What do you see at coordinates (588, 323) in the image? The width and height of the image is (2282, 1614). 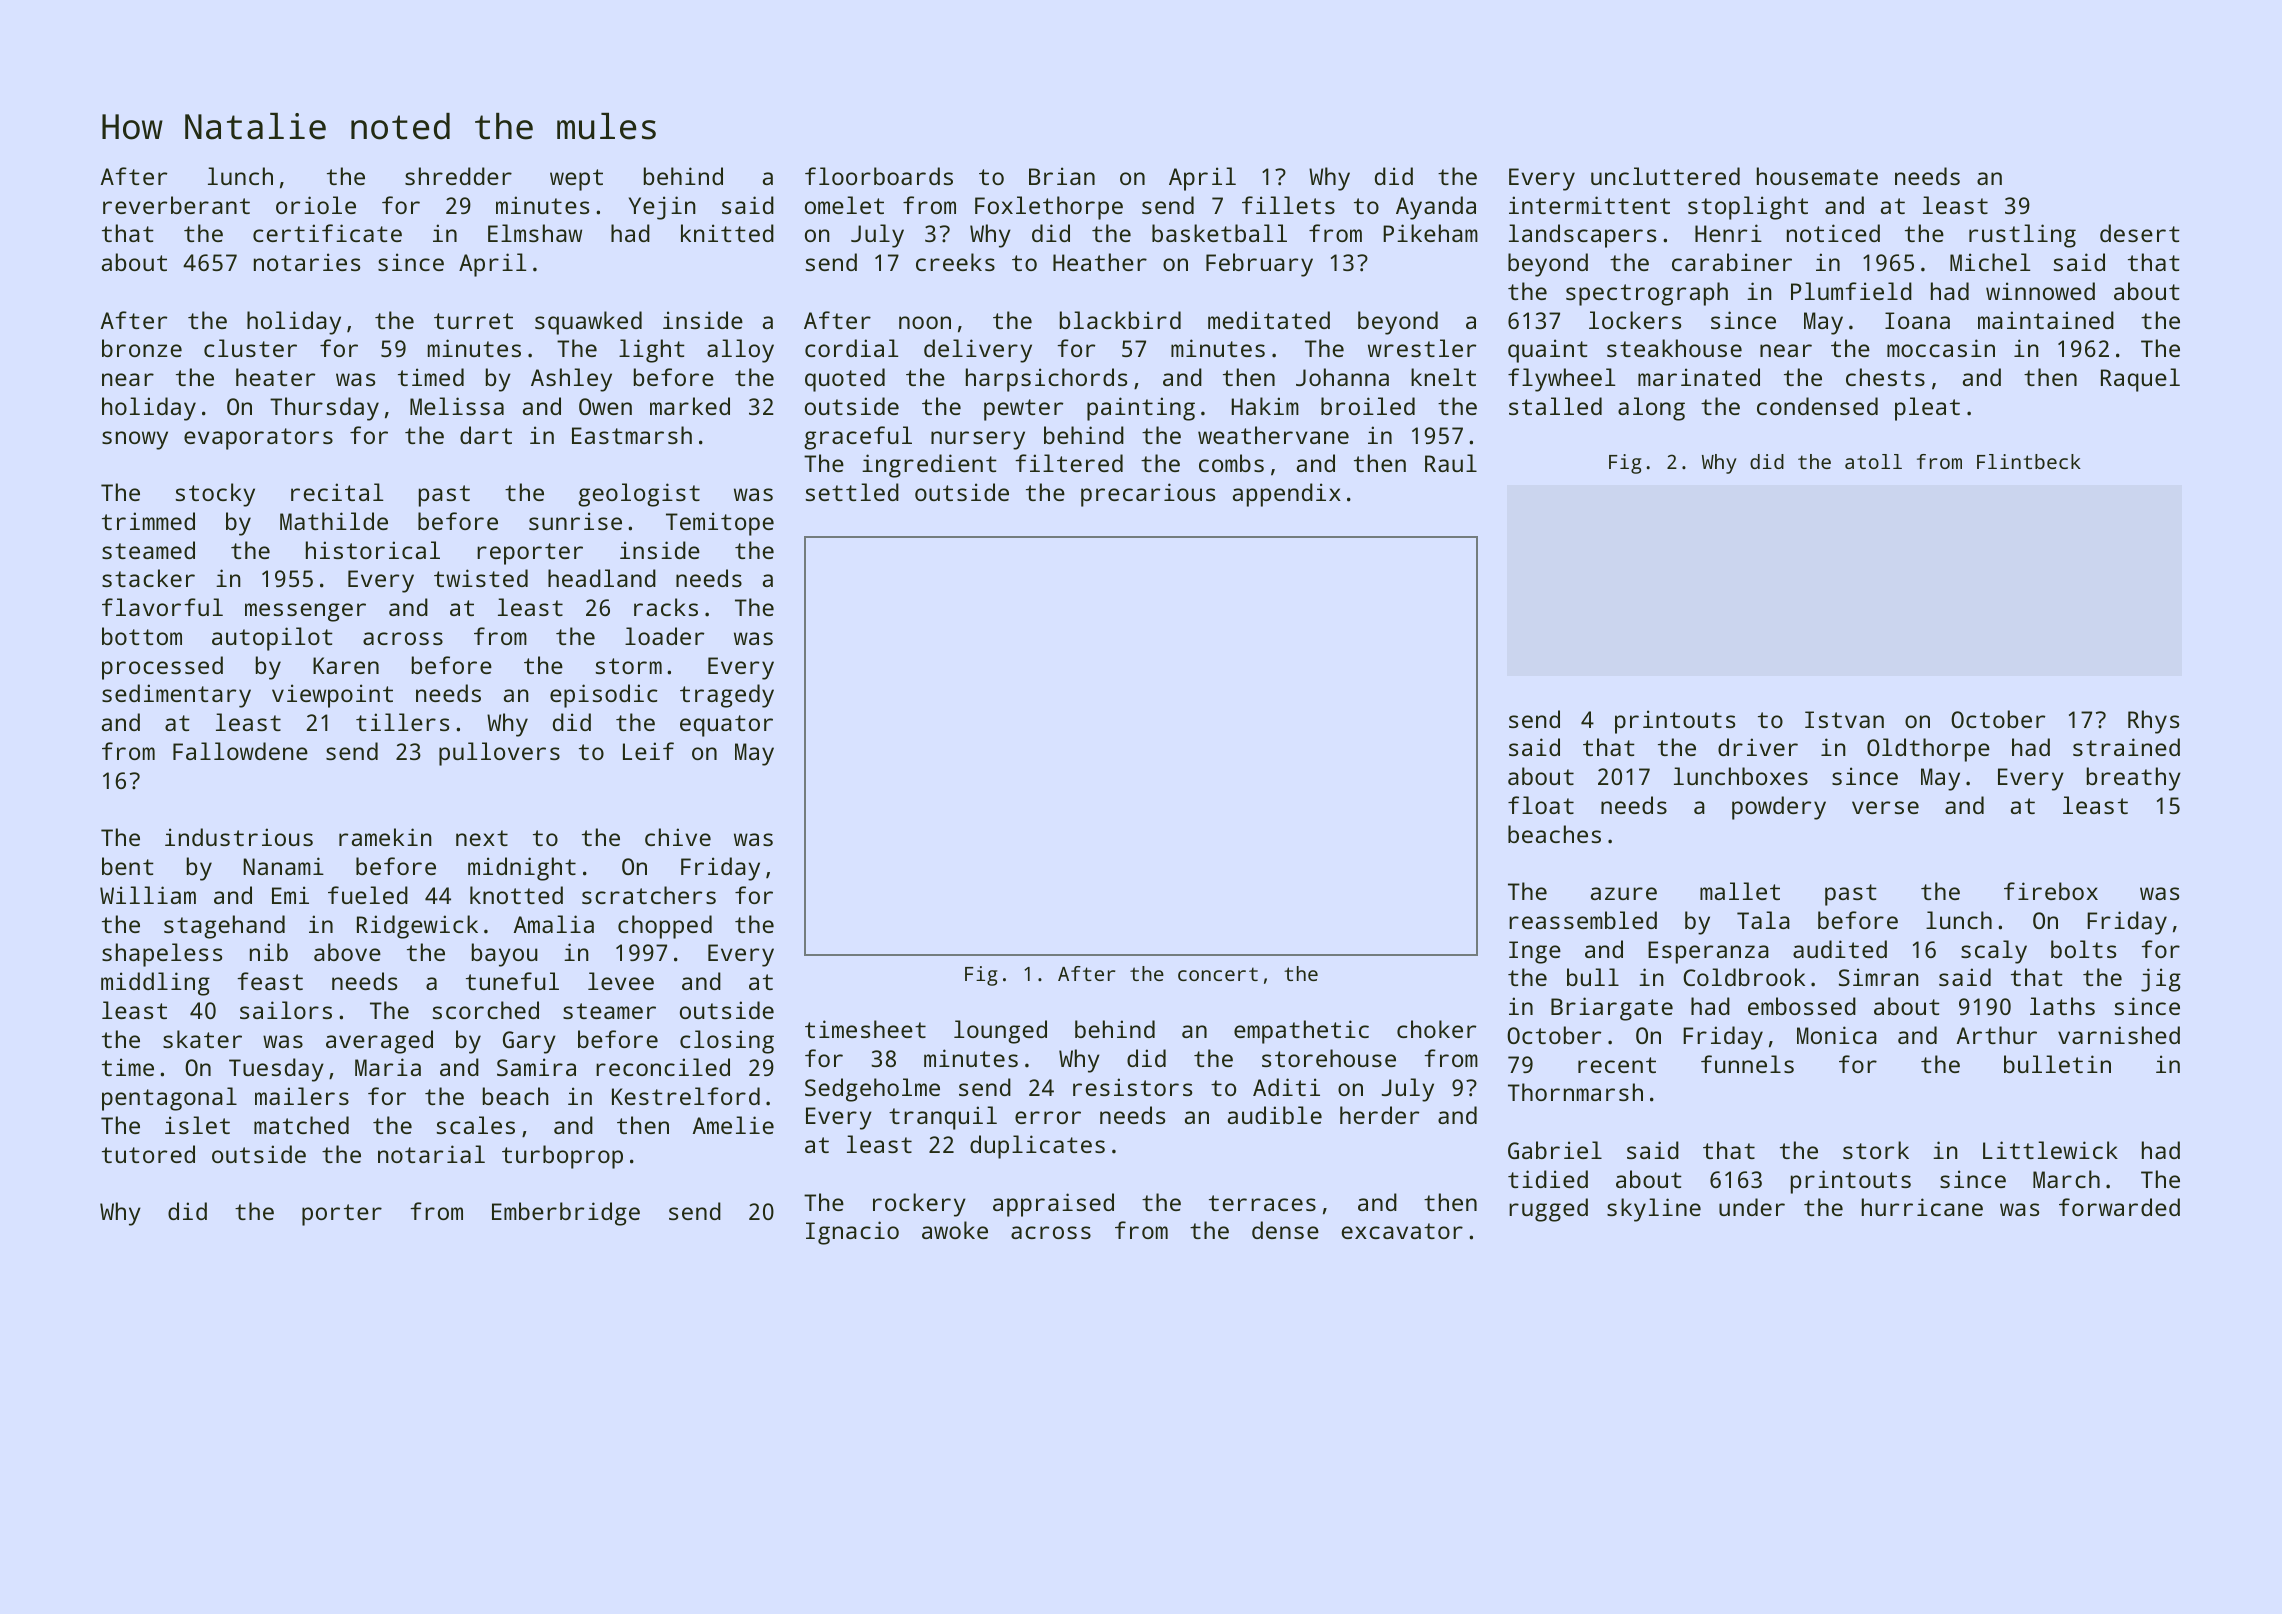 I see `squawked` at bounding box center [588, 323].
